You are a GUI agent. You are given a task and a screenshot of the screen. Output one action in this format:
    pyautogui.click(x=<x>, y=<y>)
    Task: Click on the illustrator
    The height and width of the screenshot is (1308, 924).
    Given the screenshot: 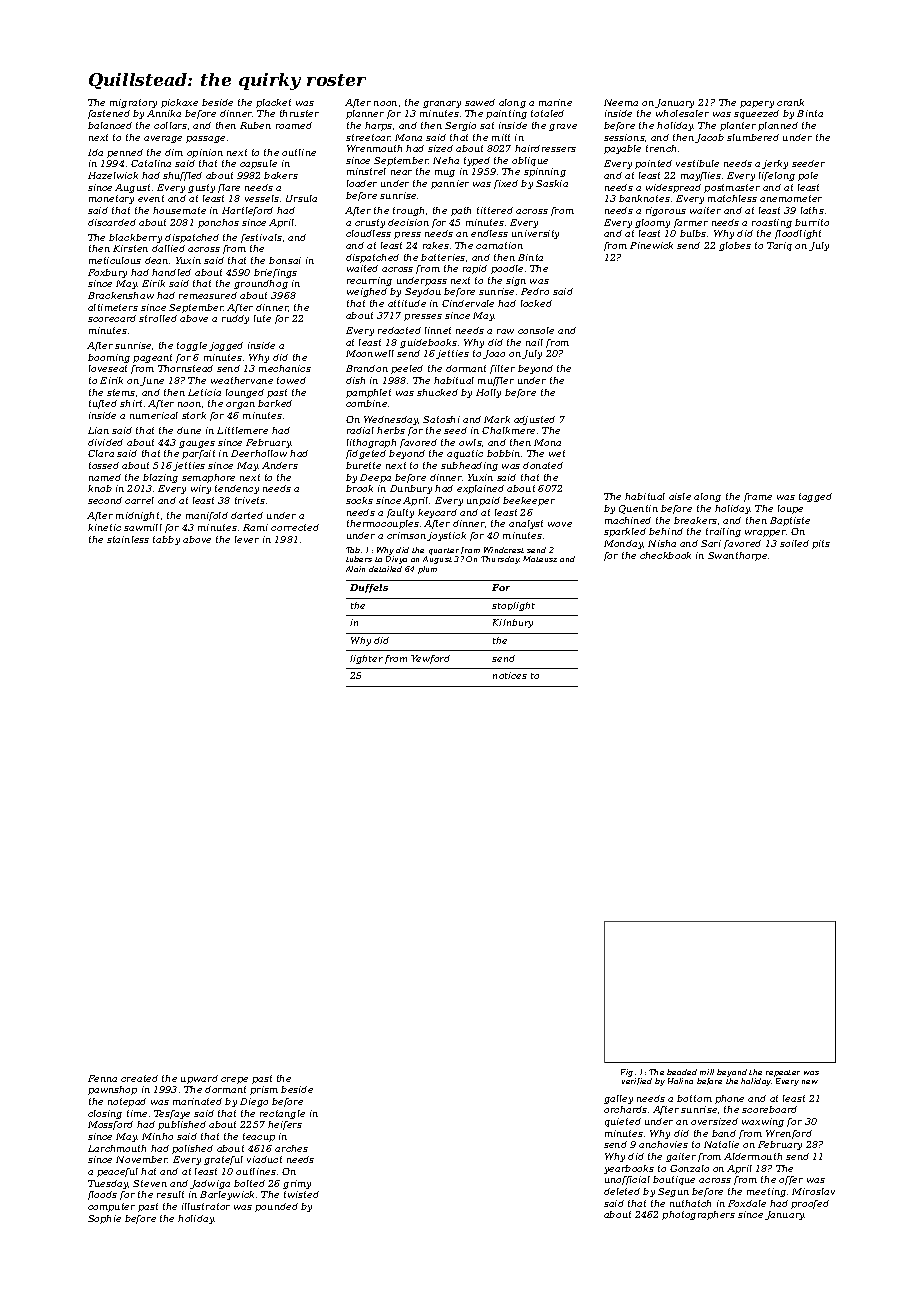 What is the action you would take?
    pyautogui.click(x=206, y=1206)
